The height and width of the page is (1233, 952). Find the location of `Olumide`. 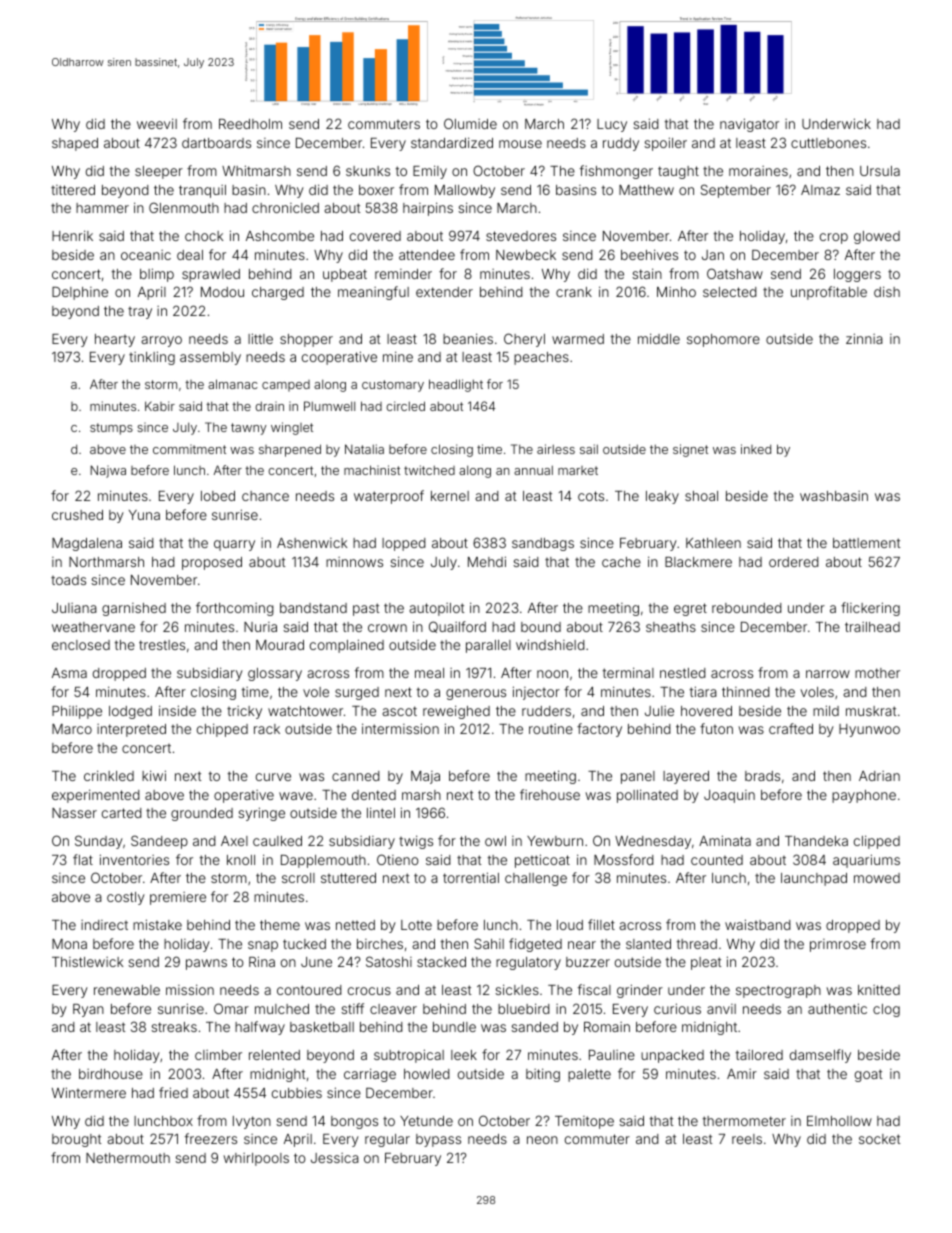

Olumide is located at coordinates (470, 123).
